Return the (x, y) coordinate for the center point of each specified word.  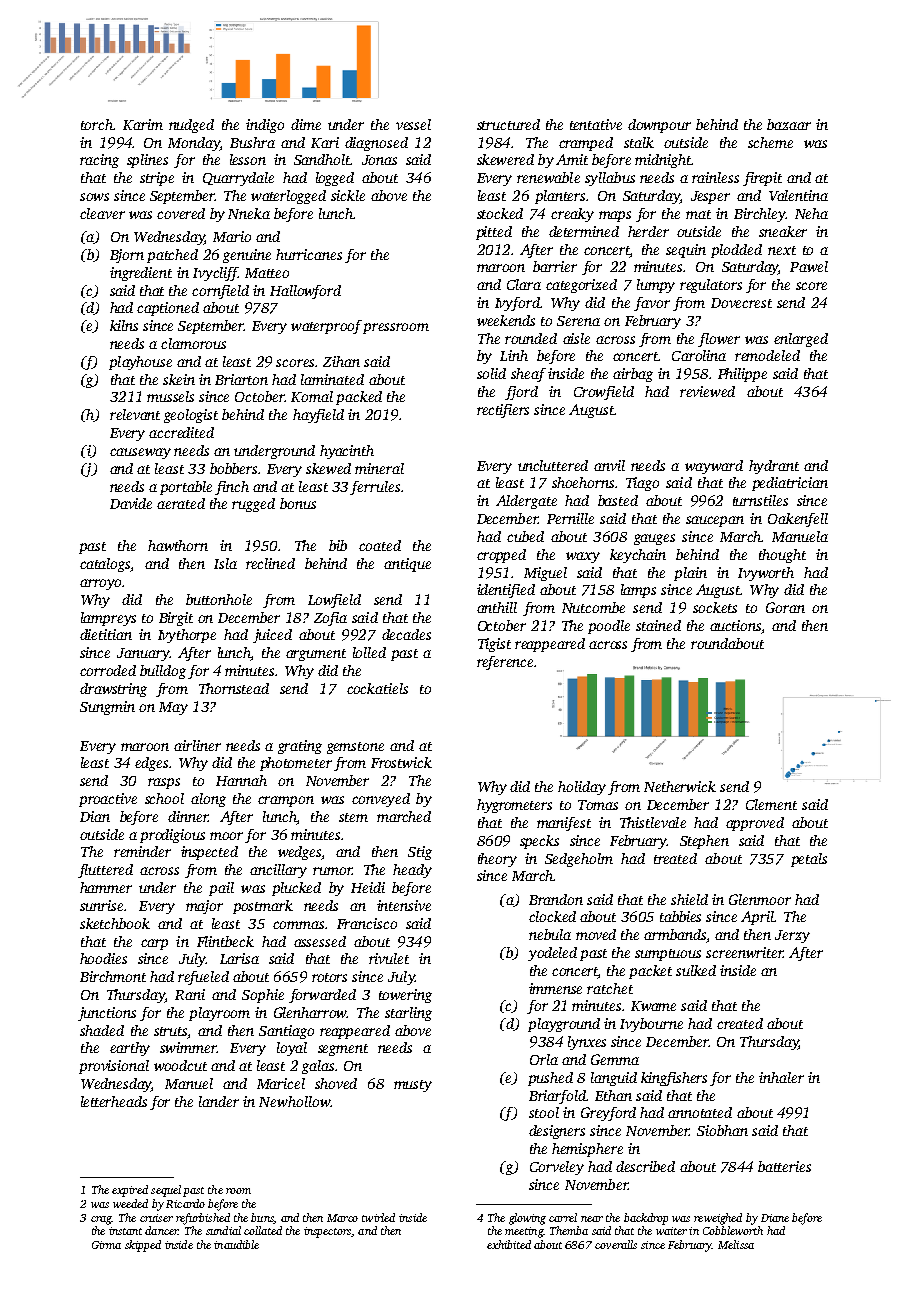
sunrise (101, 905)
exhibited (509, 1244)
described (645, 1166)
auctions (736, 627)
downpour (659, 126)
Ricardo (185, 1203)
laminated (332, 379)
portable (186, 488)
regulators (711, 286)
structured (508, 124)
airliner (197, 745)
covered (181, 213)
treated (675, 858)
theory (497, 860)
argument (316, 655)
